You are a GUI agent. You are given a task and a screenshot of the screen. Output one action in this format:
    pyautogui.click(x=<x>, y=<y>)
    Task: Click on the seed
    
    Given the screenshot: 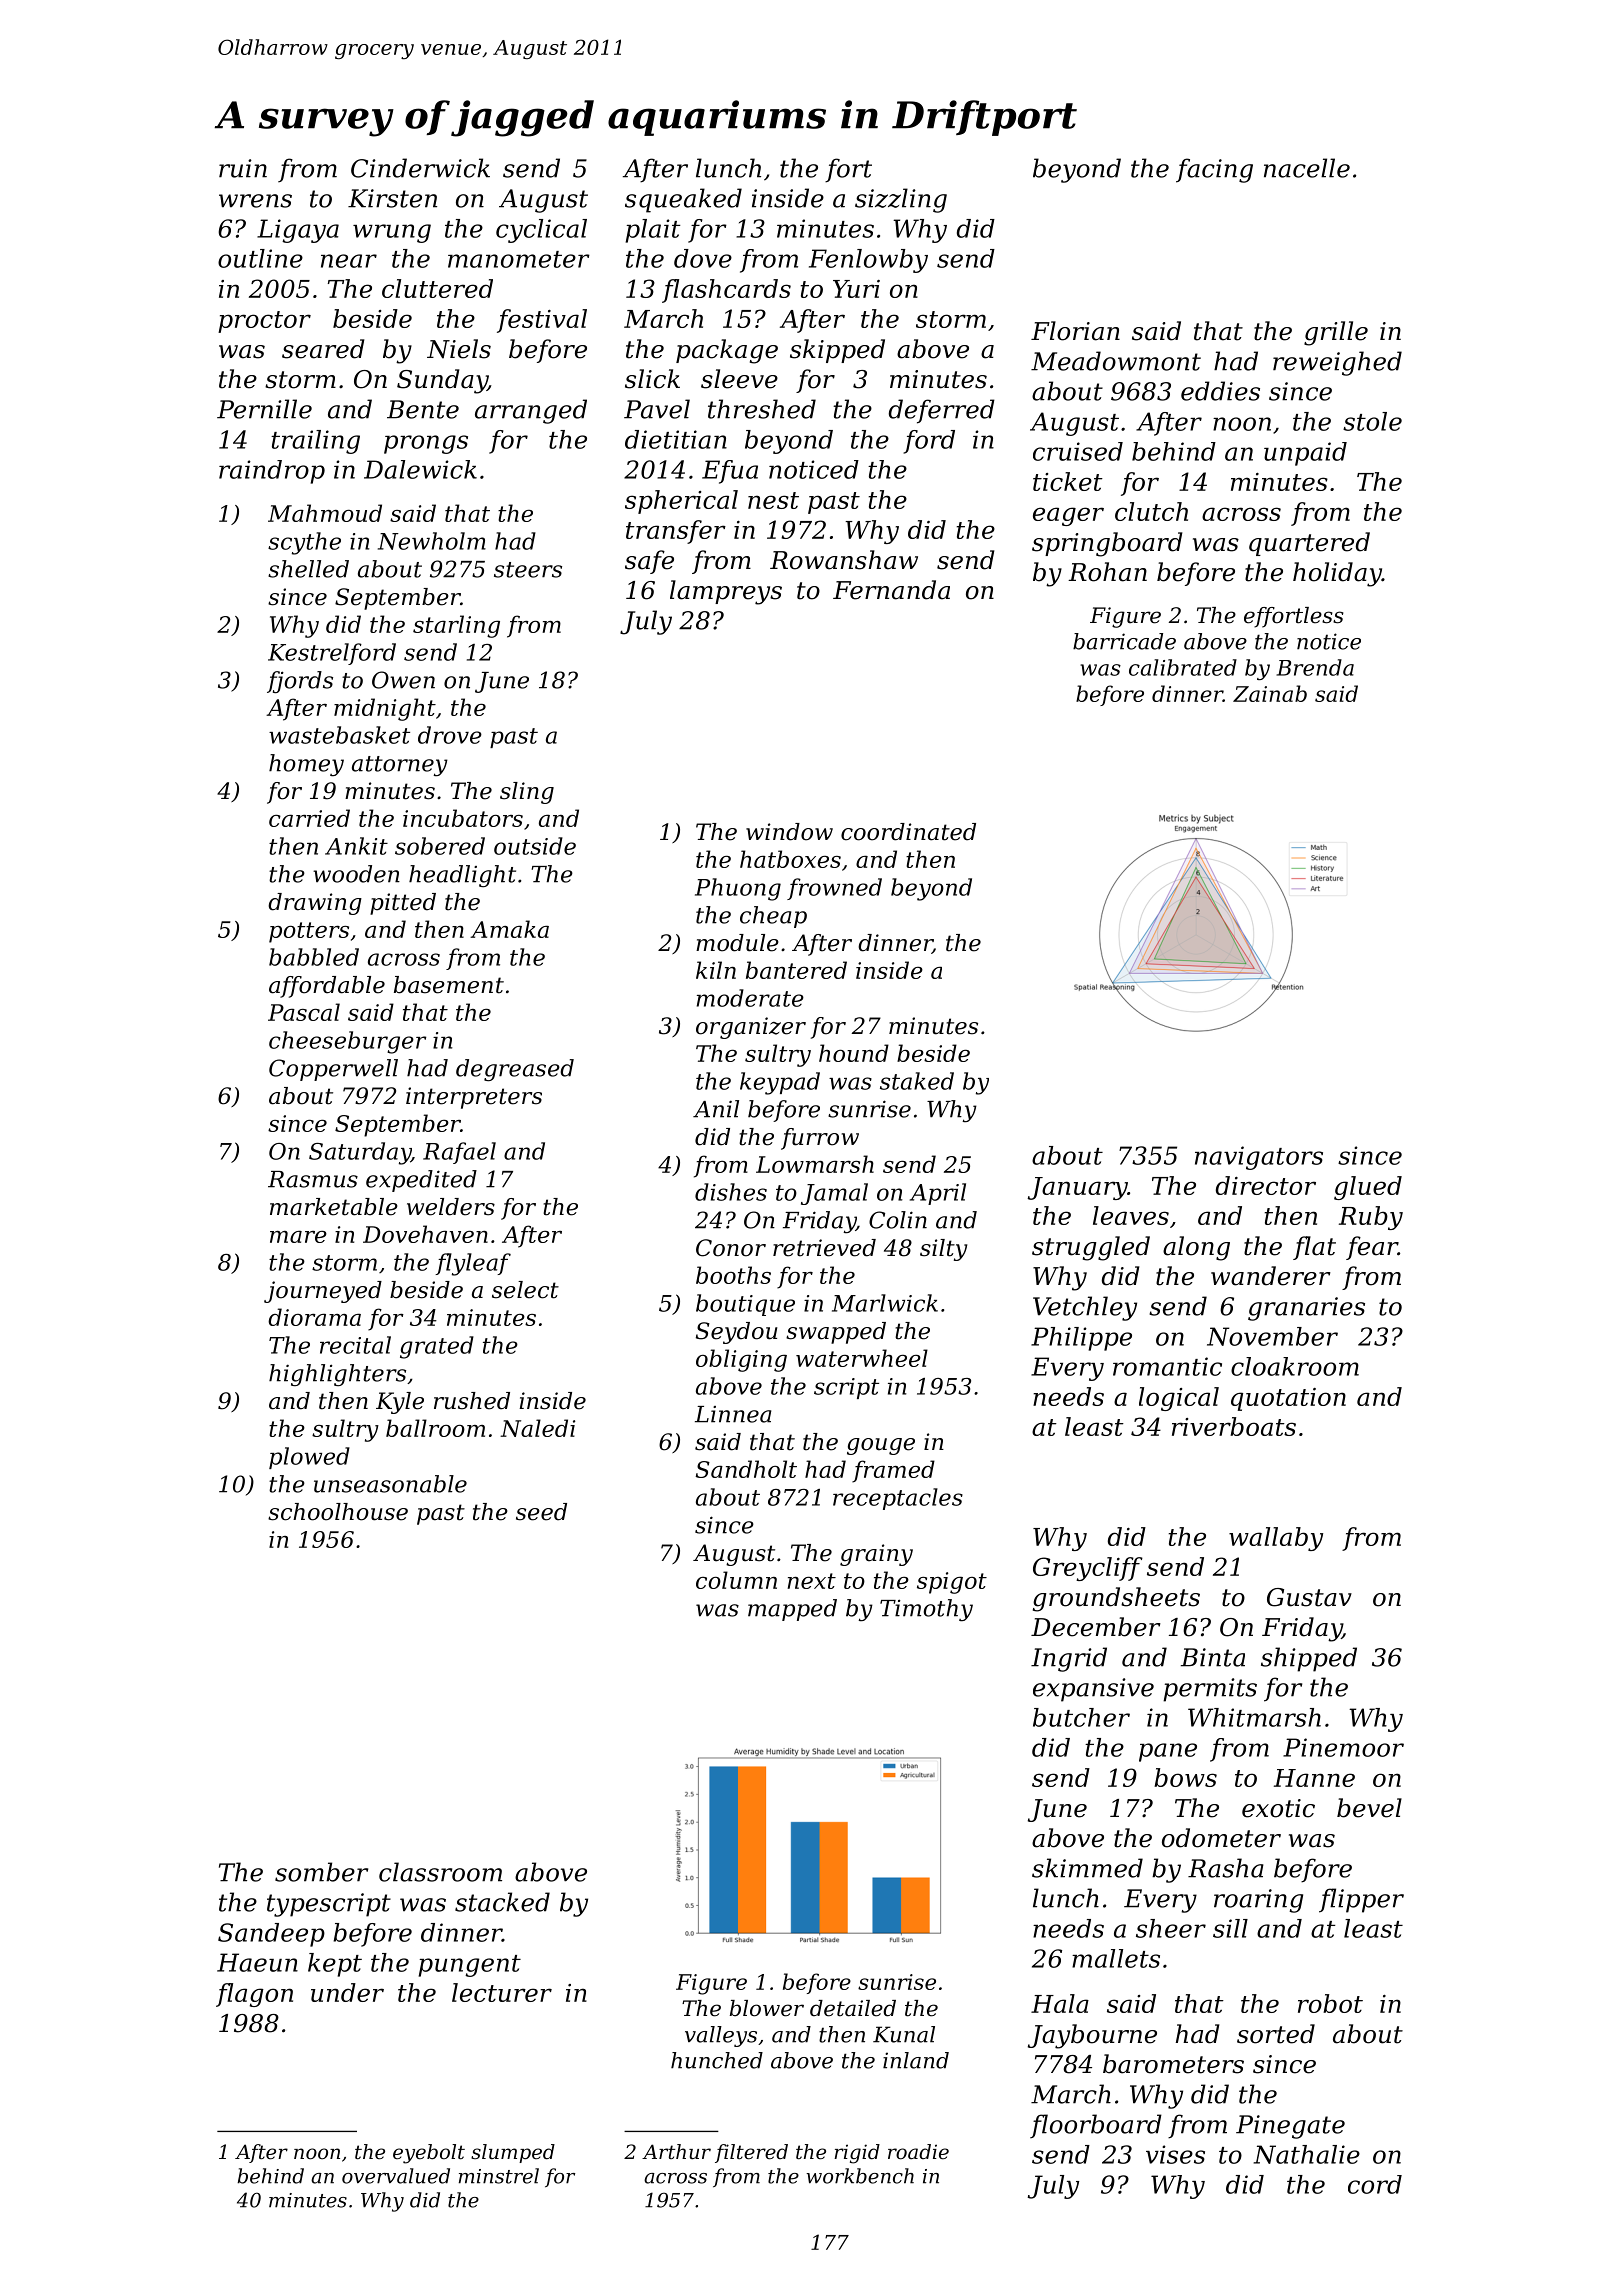 What is the action you would take?
    pyautogui.click(x=541, y=1512)
